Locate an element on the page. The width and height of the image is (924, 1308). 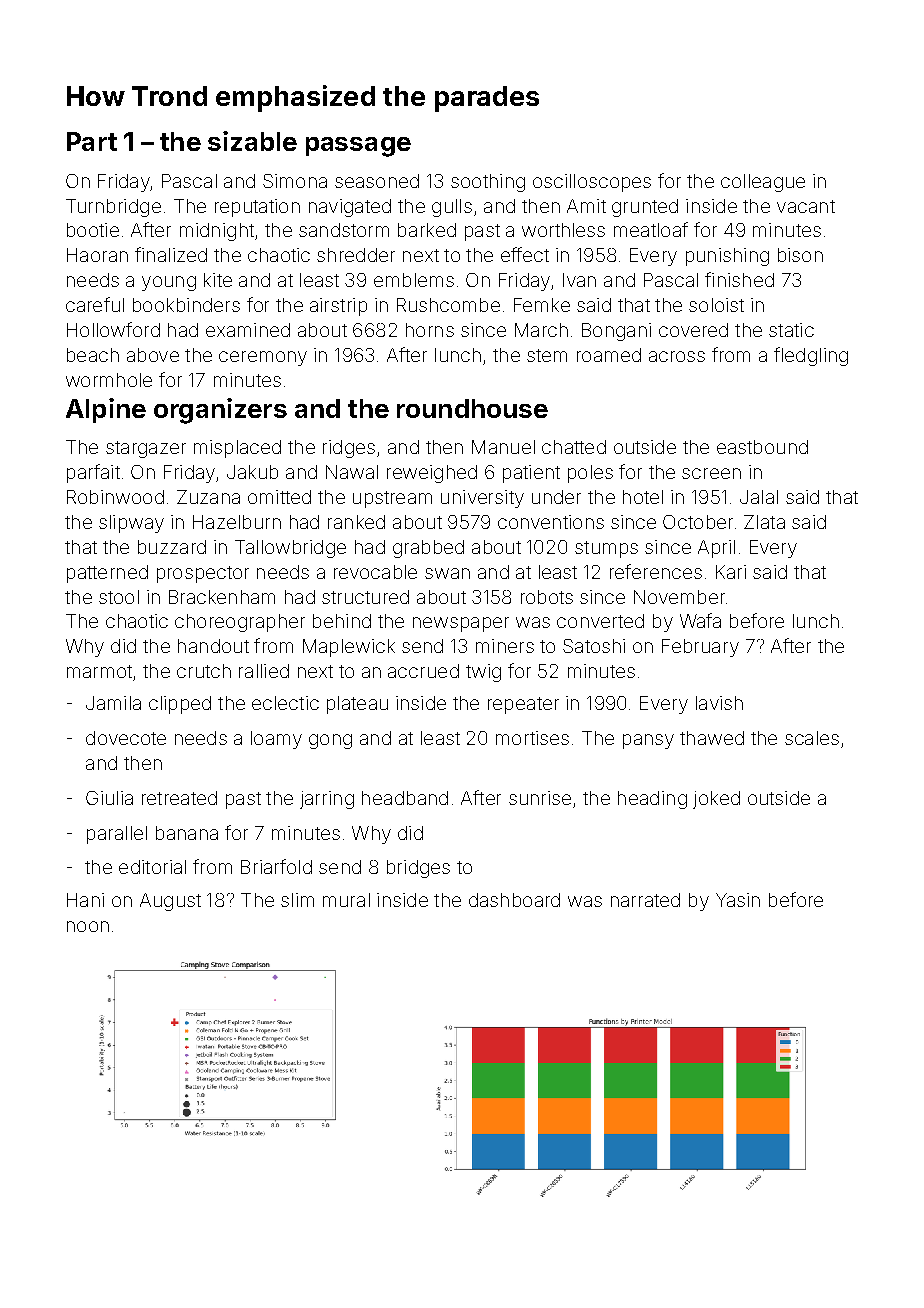
Jakub is located at coordinates (252, 472).
